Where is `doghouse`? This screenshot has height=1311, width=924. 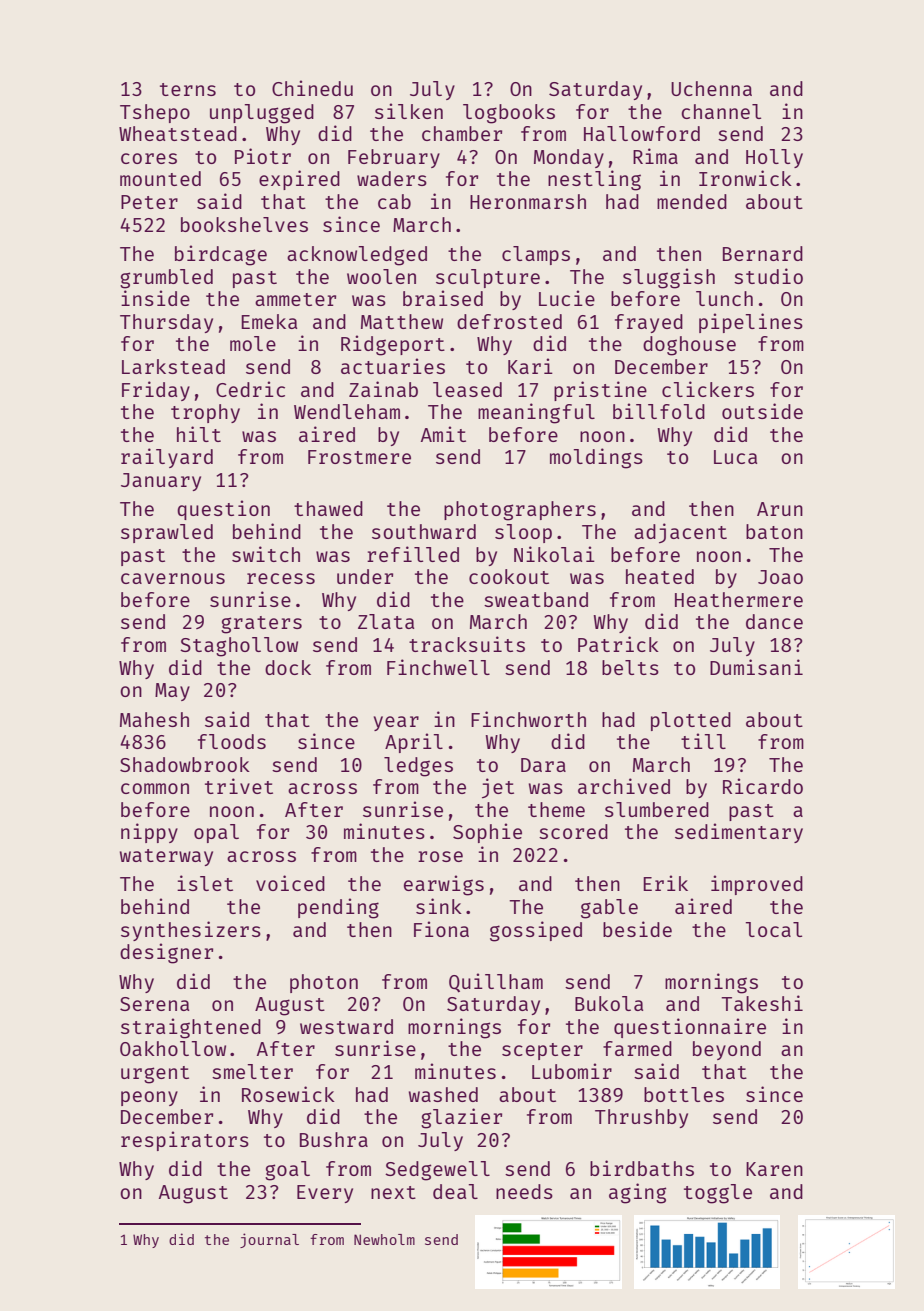 doghouse is located at coordinates (689, 346).
